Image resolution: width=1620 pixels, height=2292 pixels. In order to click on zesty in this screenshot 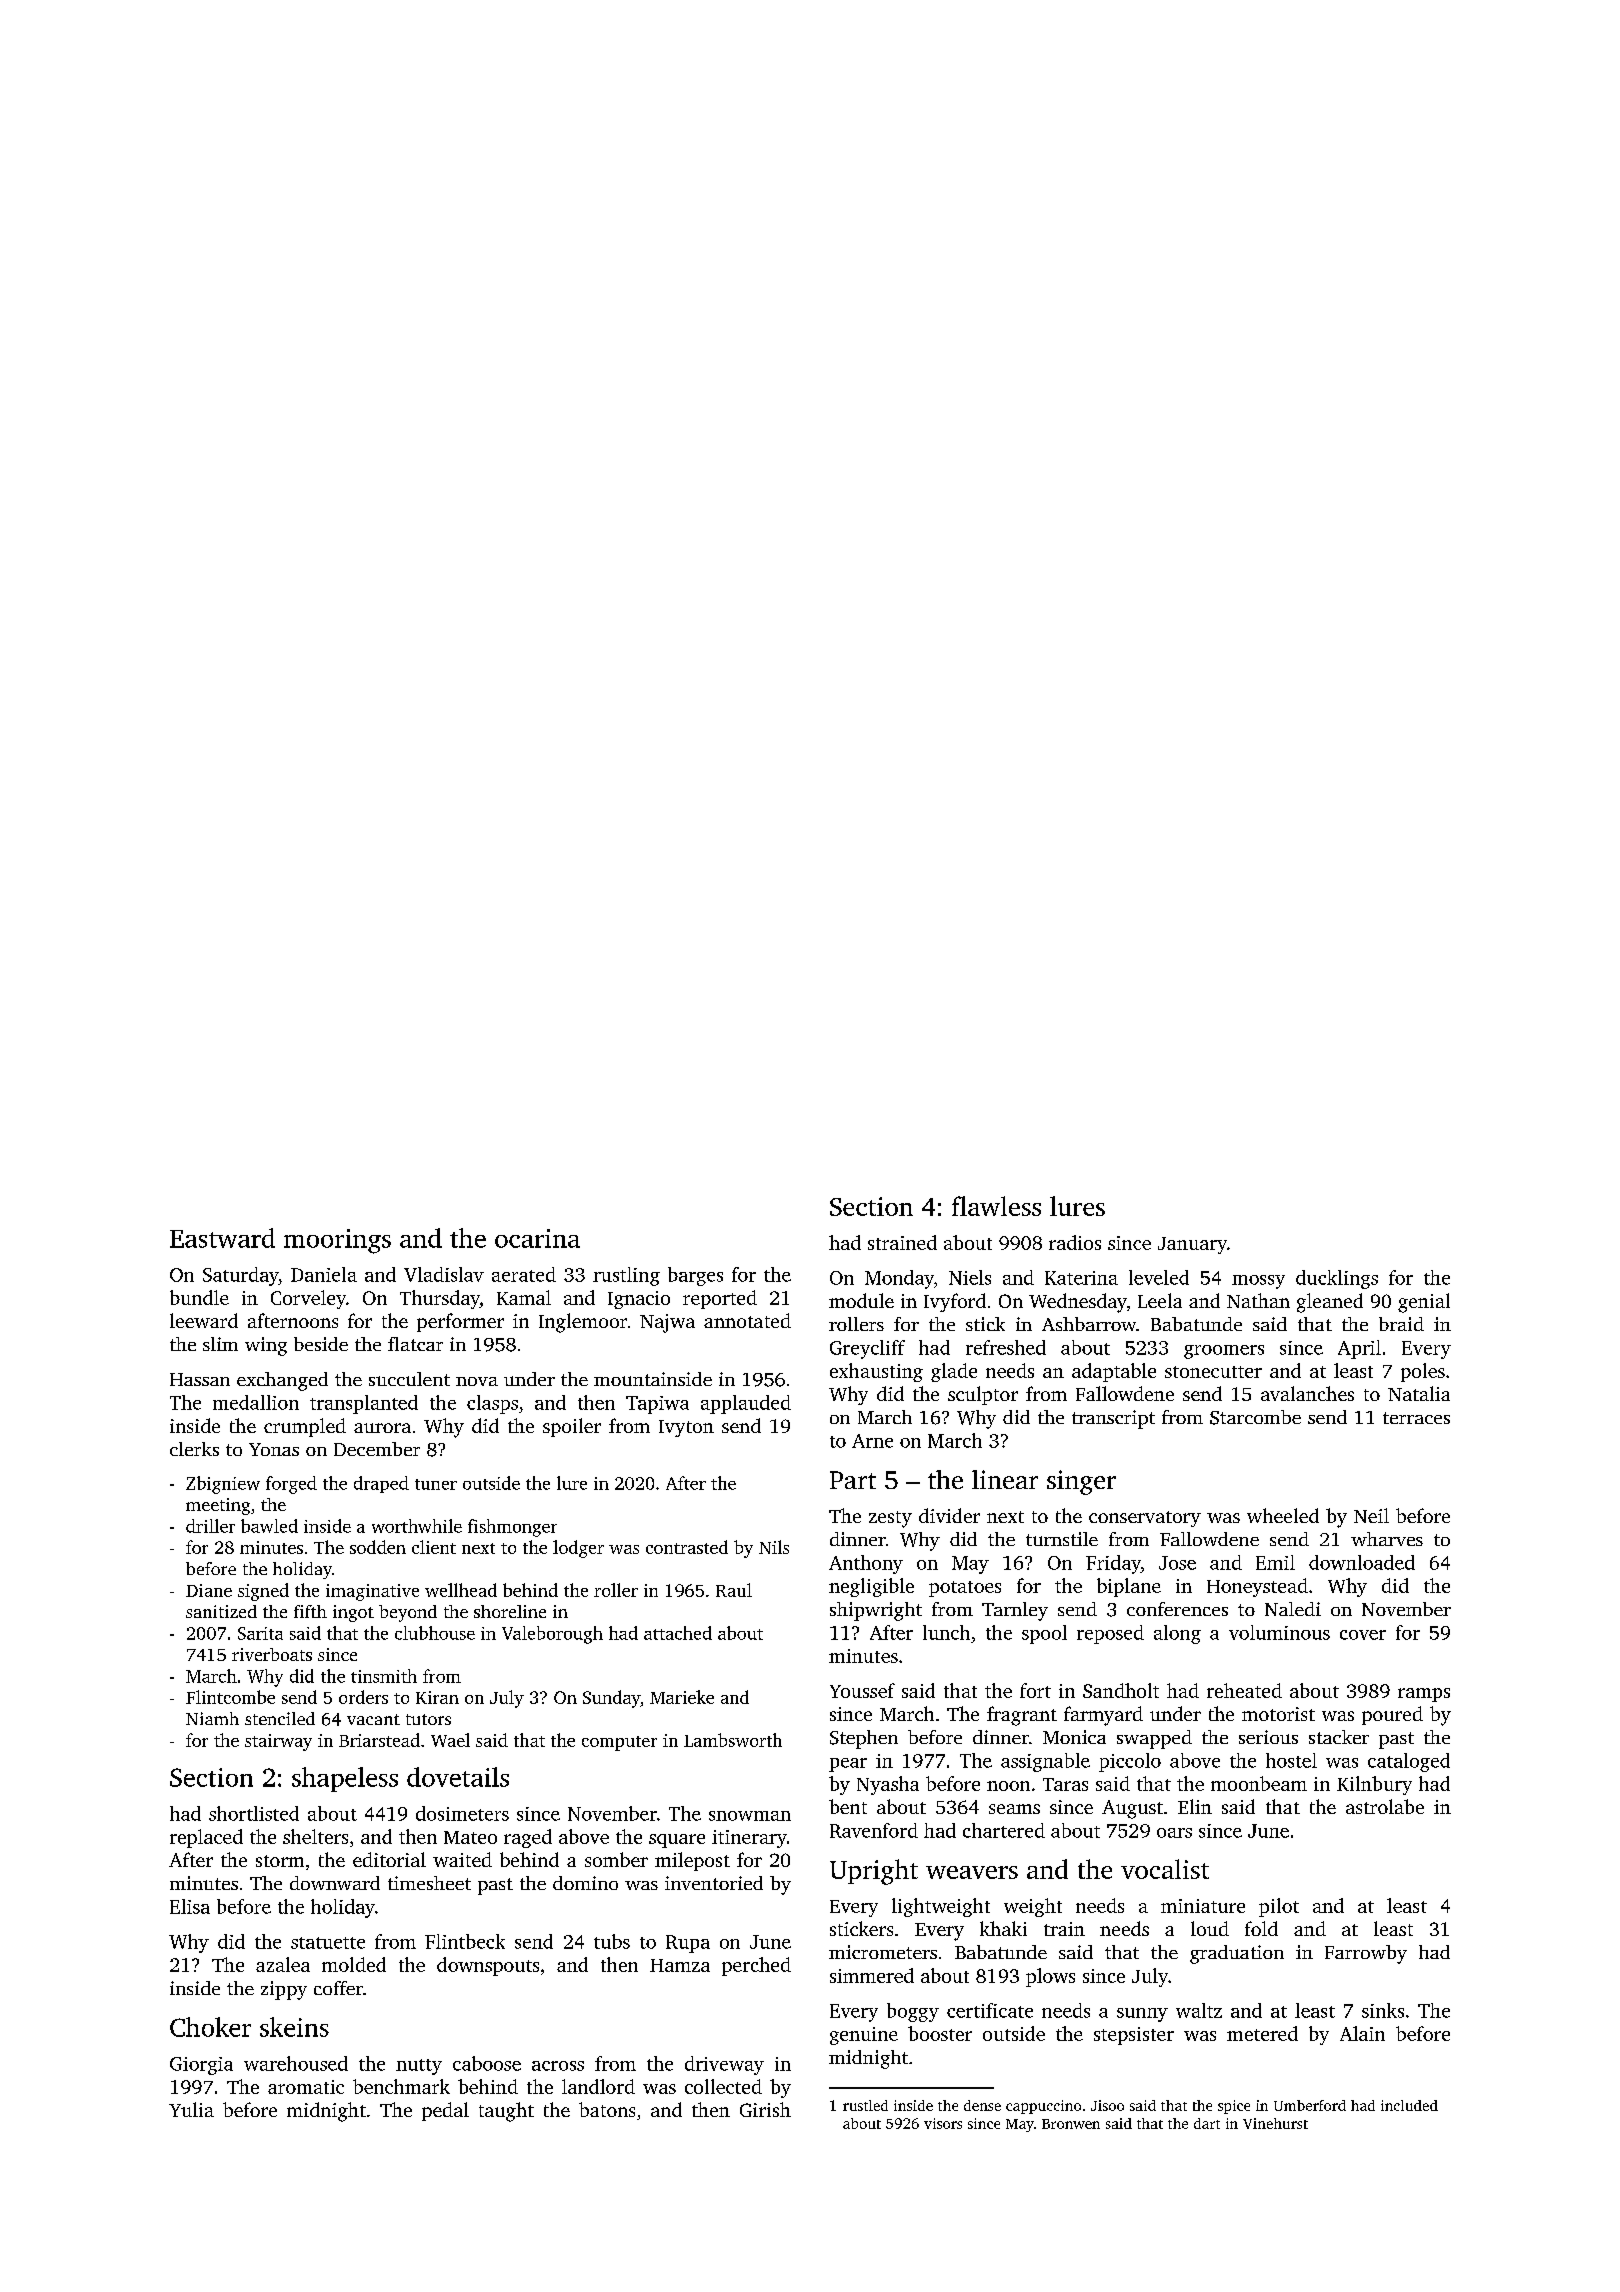, I will do `click(890, 1519)`.
